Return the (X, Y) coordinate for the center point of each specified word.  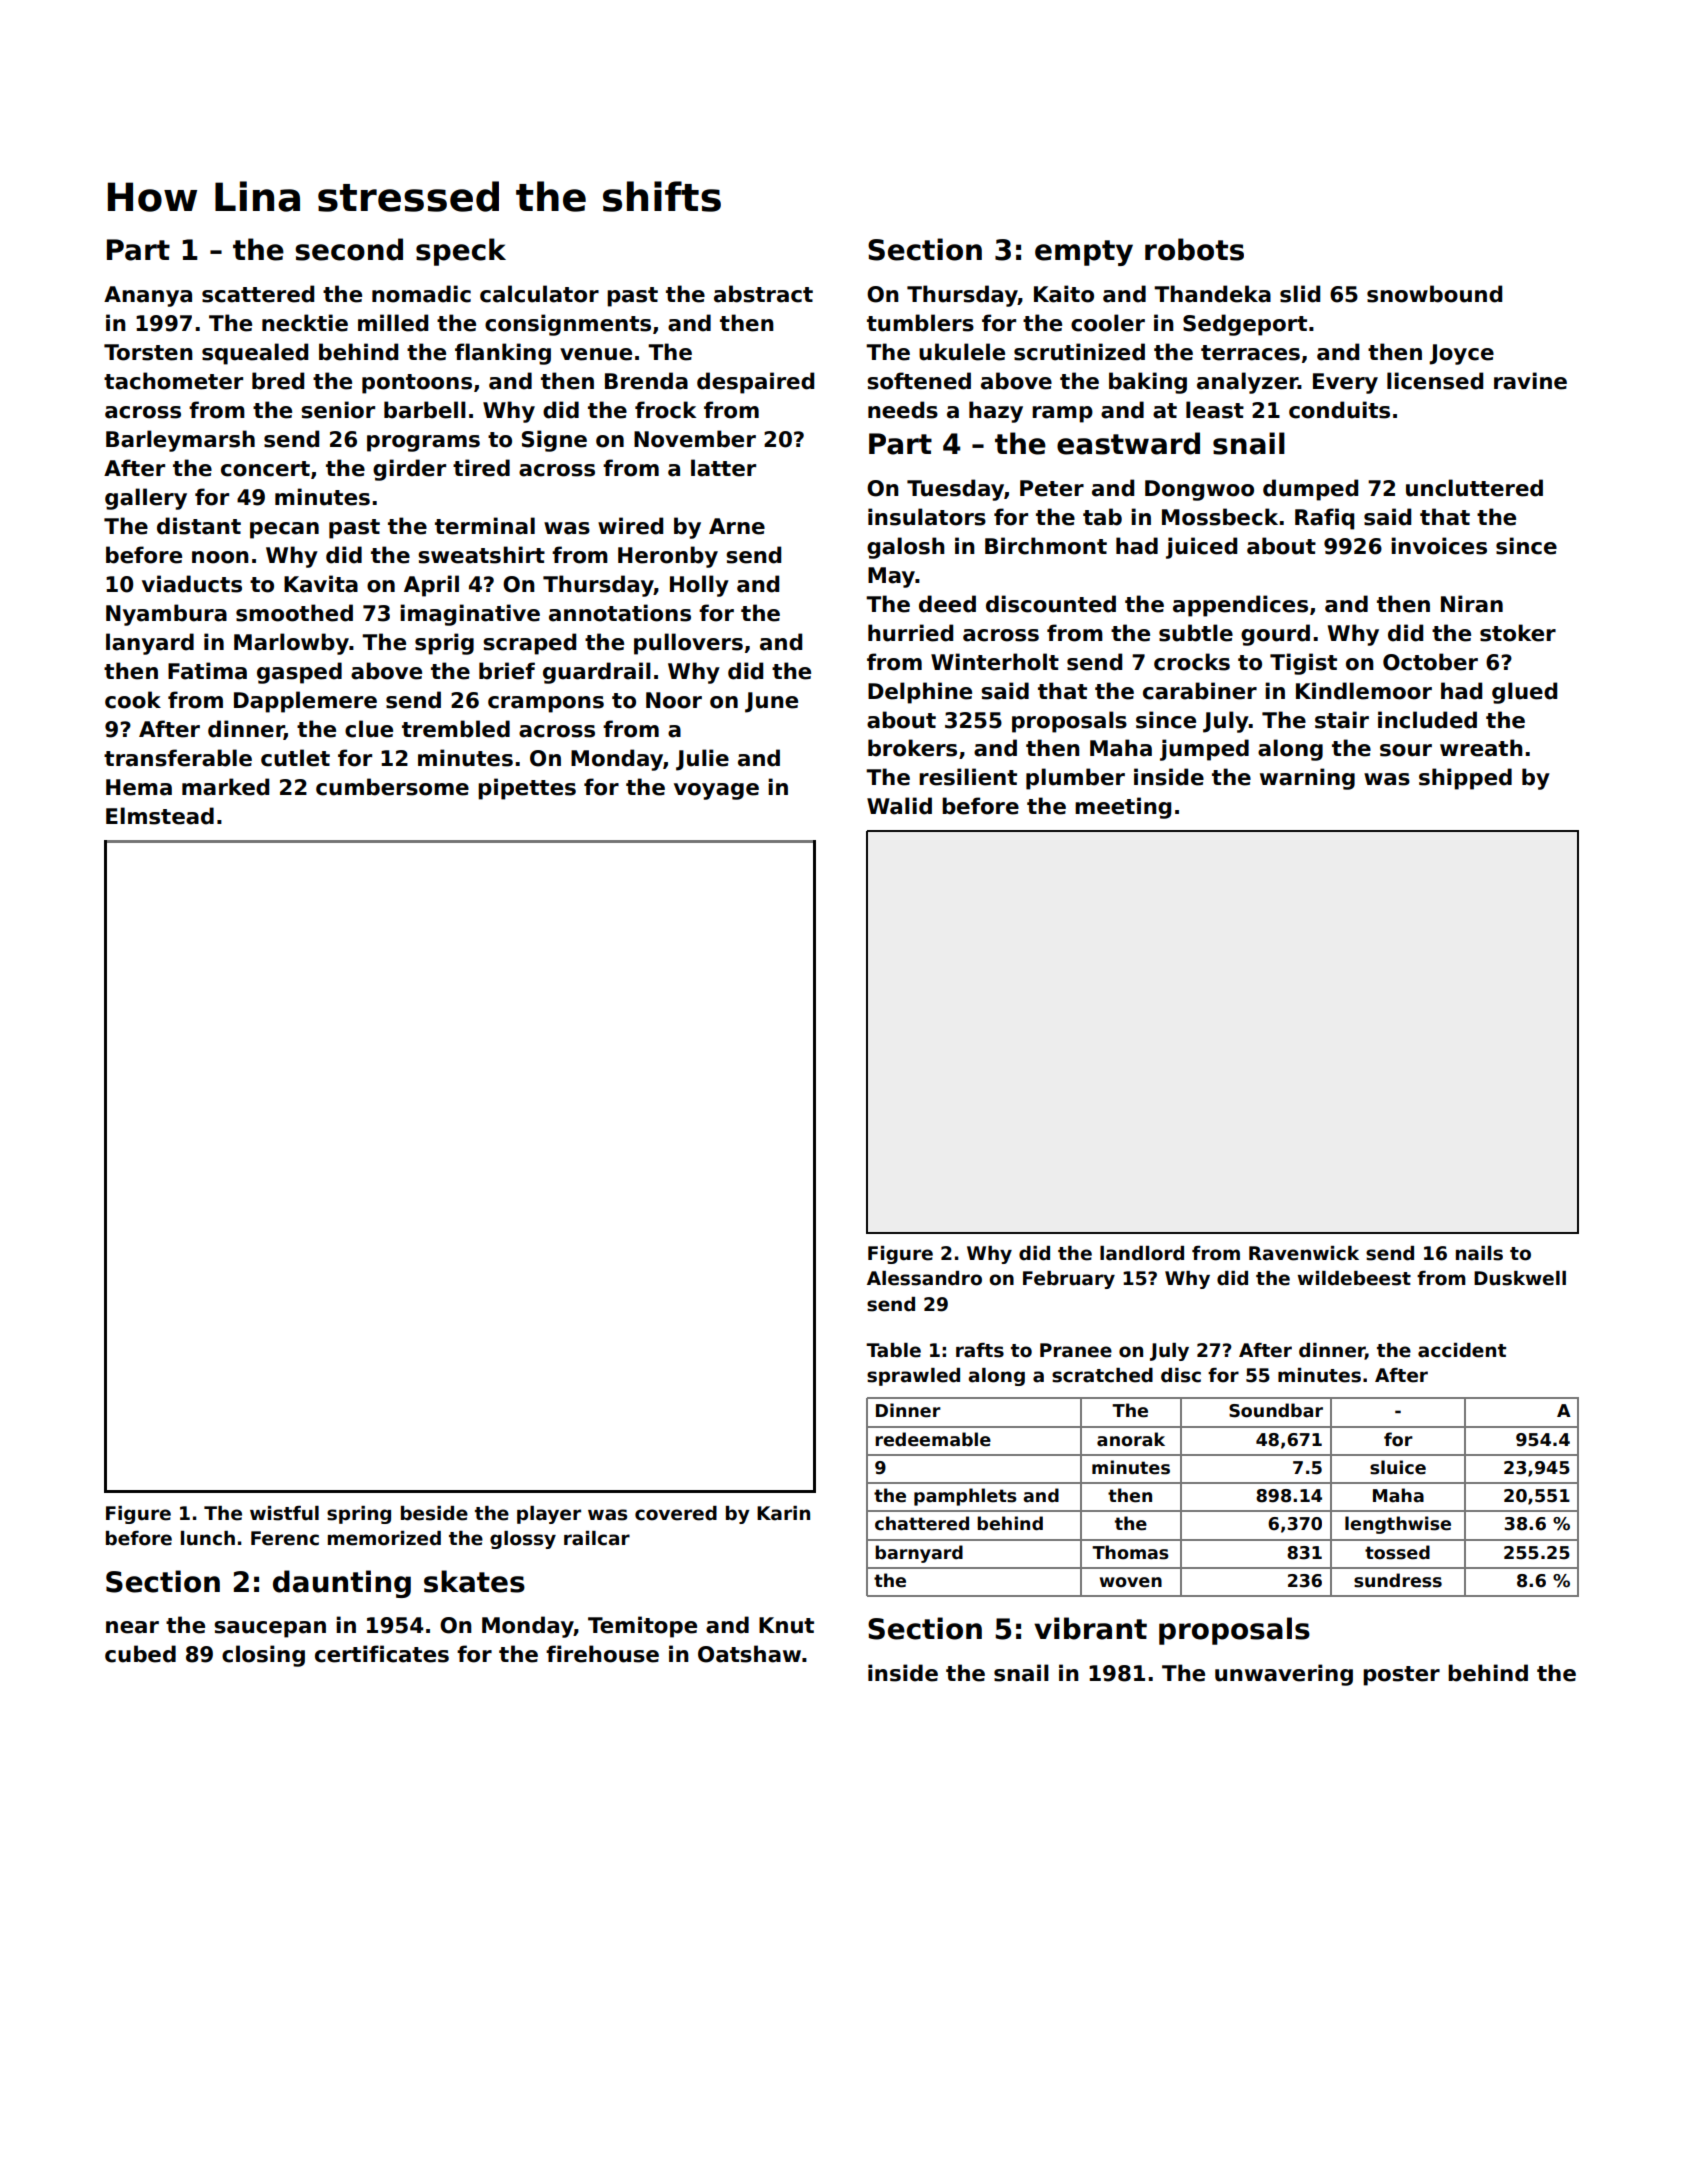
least (1215, 410)
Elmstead (160, 816)
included (1427, 720)
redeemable (933, 1439)
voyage (716, 791)
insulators (927, 517)
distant (199, 526)
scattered (258, 294)
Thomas (1130, 1552)
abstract (763, 294)
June (771, 702)
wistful (284, 1513)
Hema (139, 787)
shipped (1465, 779)
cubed (140, 1654)
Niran (1472, 604)
